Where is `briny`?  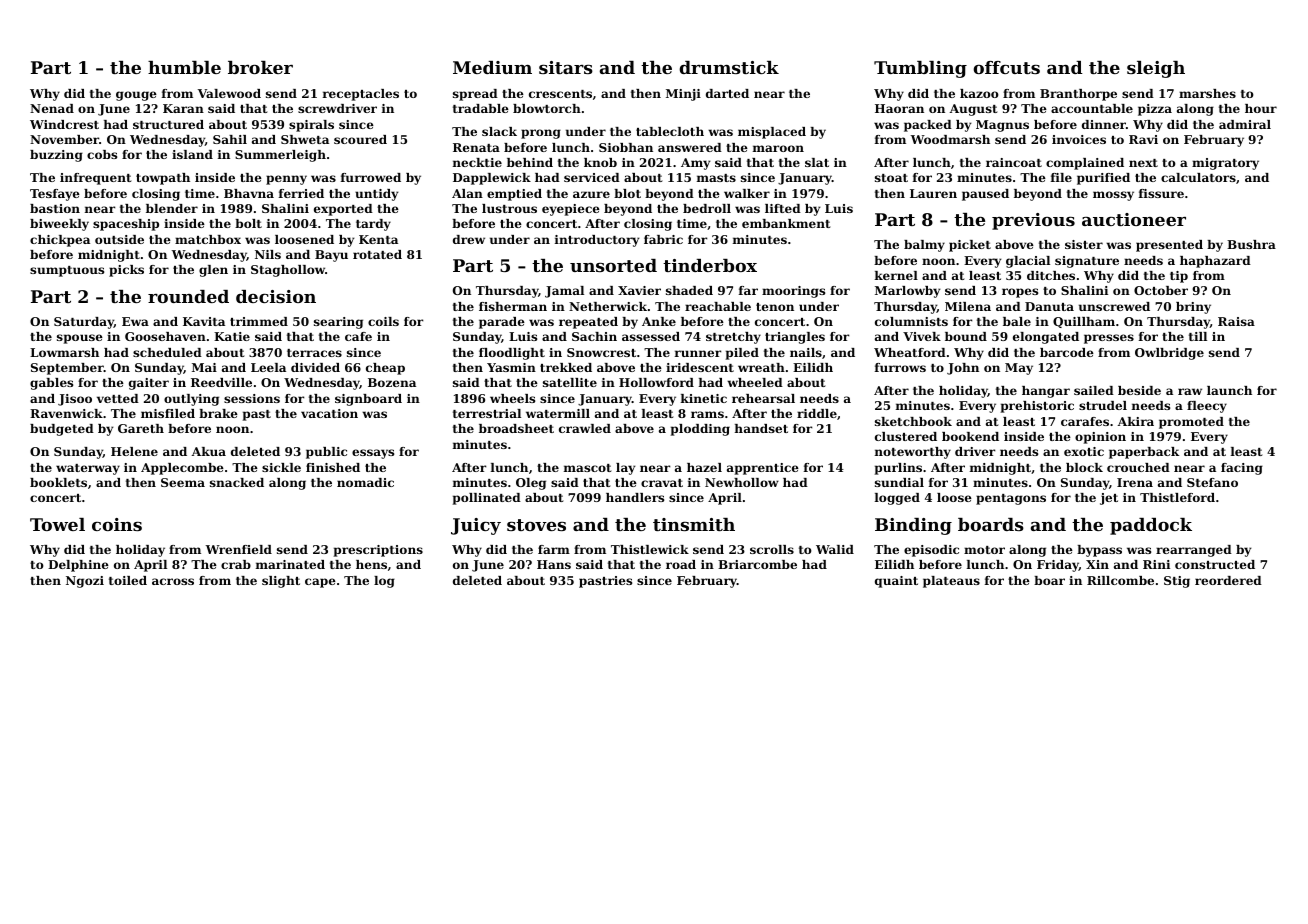
briny is located at coordinates (1193, 308).
